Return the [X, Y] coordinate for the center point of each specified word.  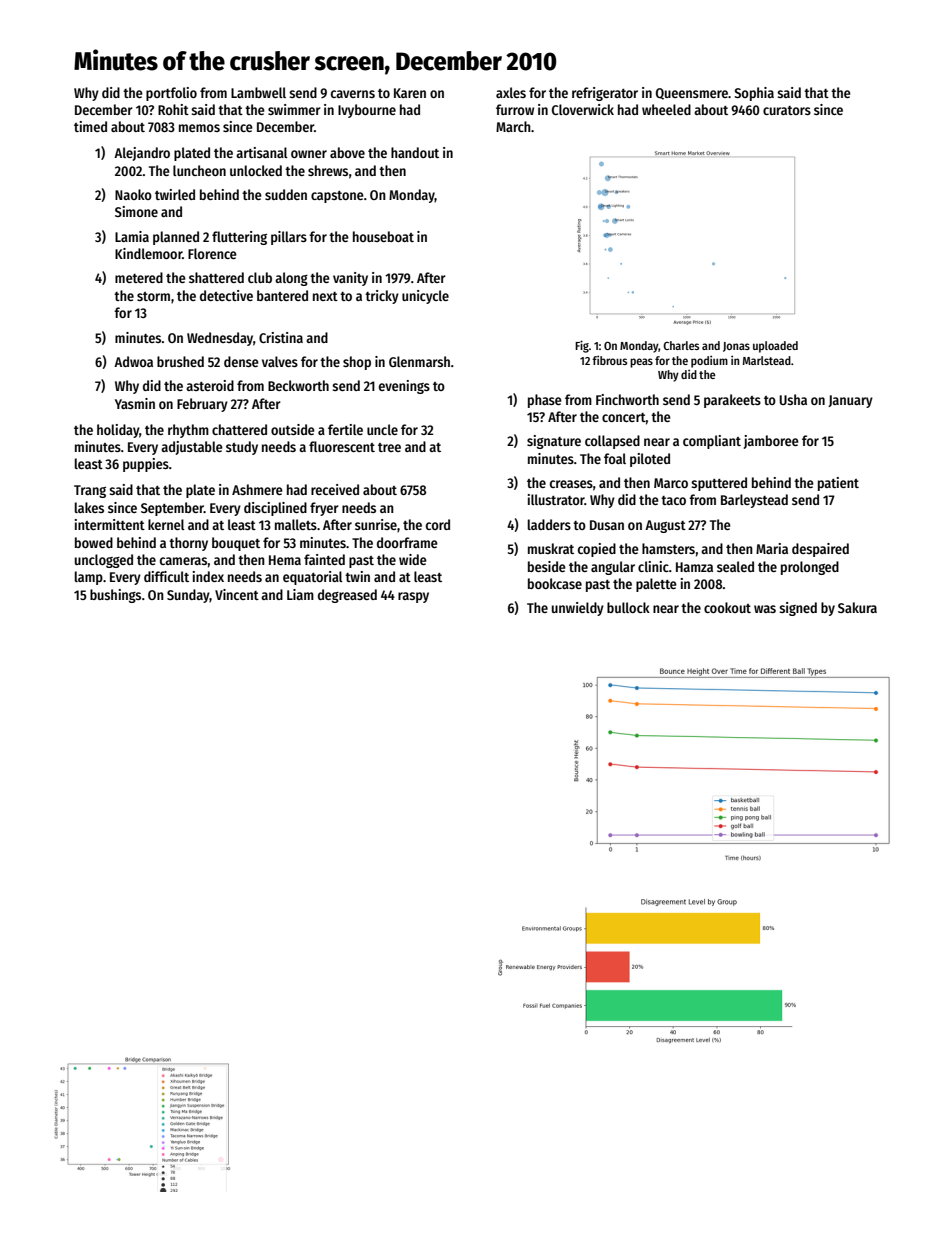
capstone [337, 197]
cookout [727, 607]
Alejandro [142, 154]
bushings [115, 596]
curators [787, 110]
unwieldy [578, 609]
